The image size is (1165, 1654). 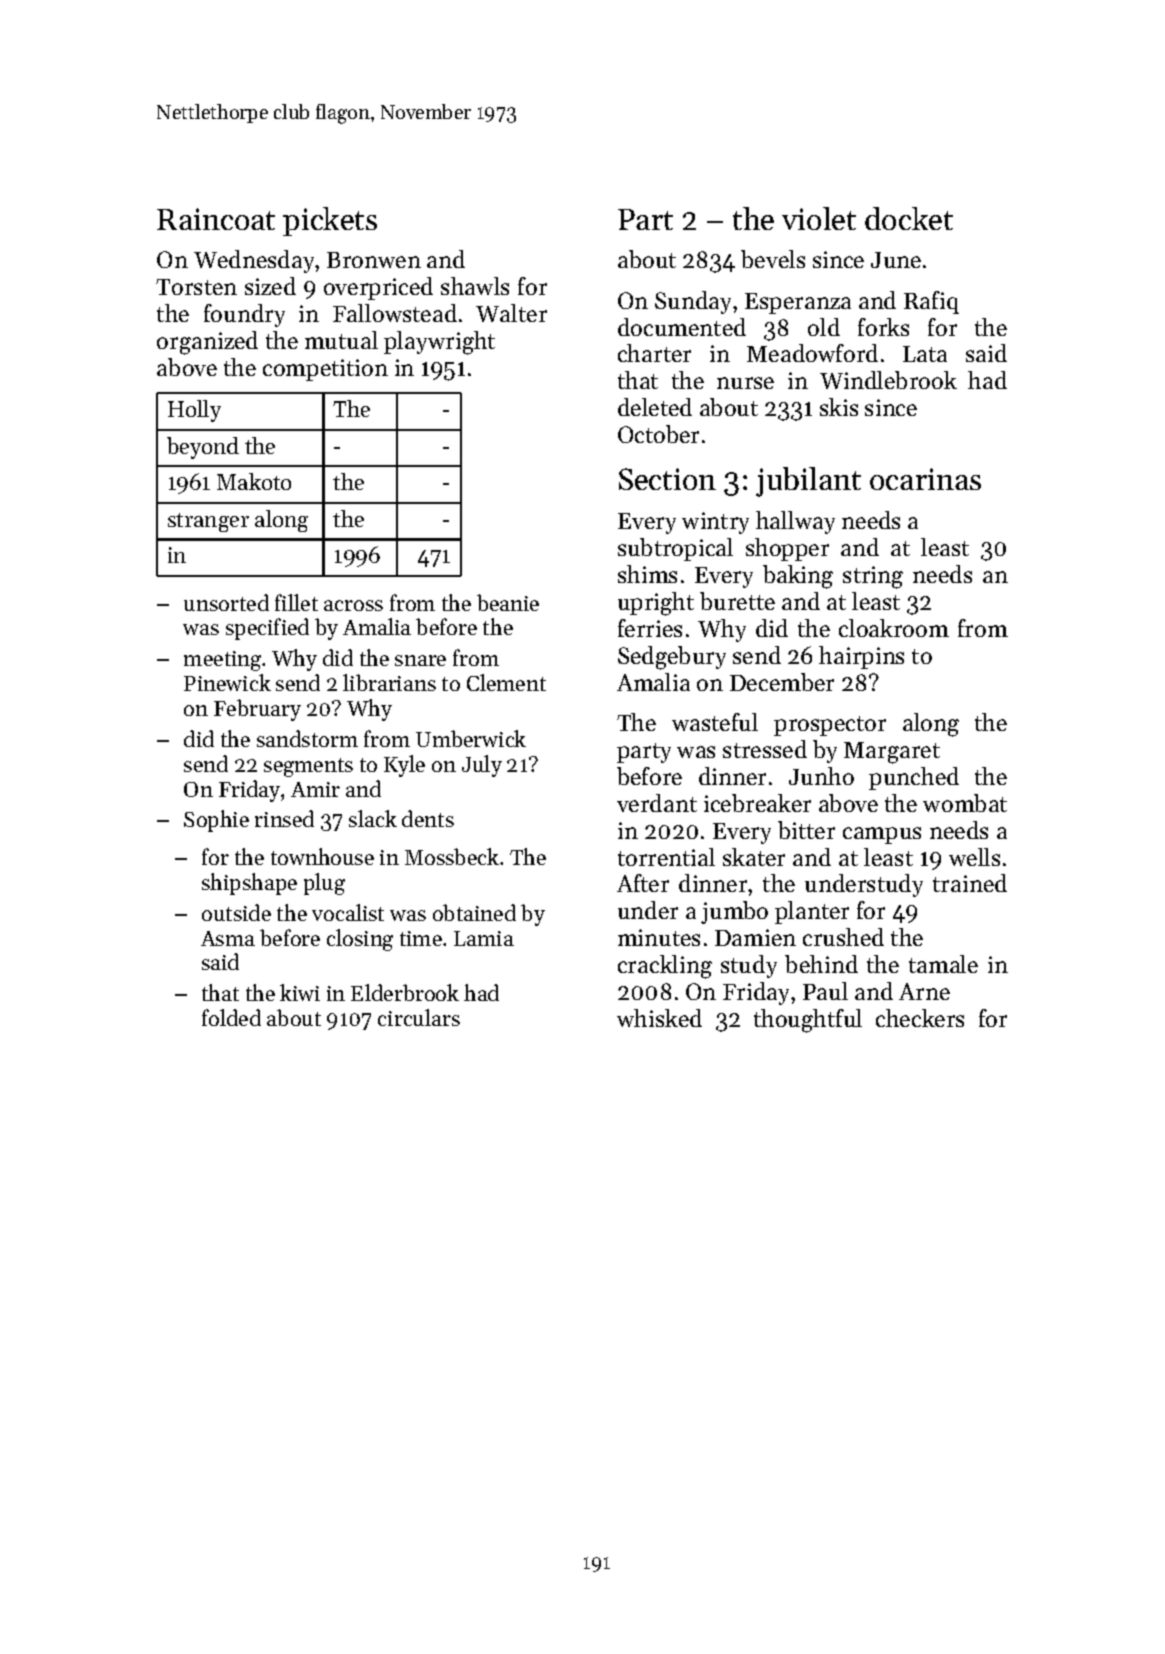 What do you see at coordinates (208, 522) in the document?
I see `stranger` at bounding box center [208, 522].
